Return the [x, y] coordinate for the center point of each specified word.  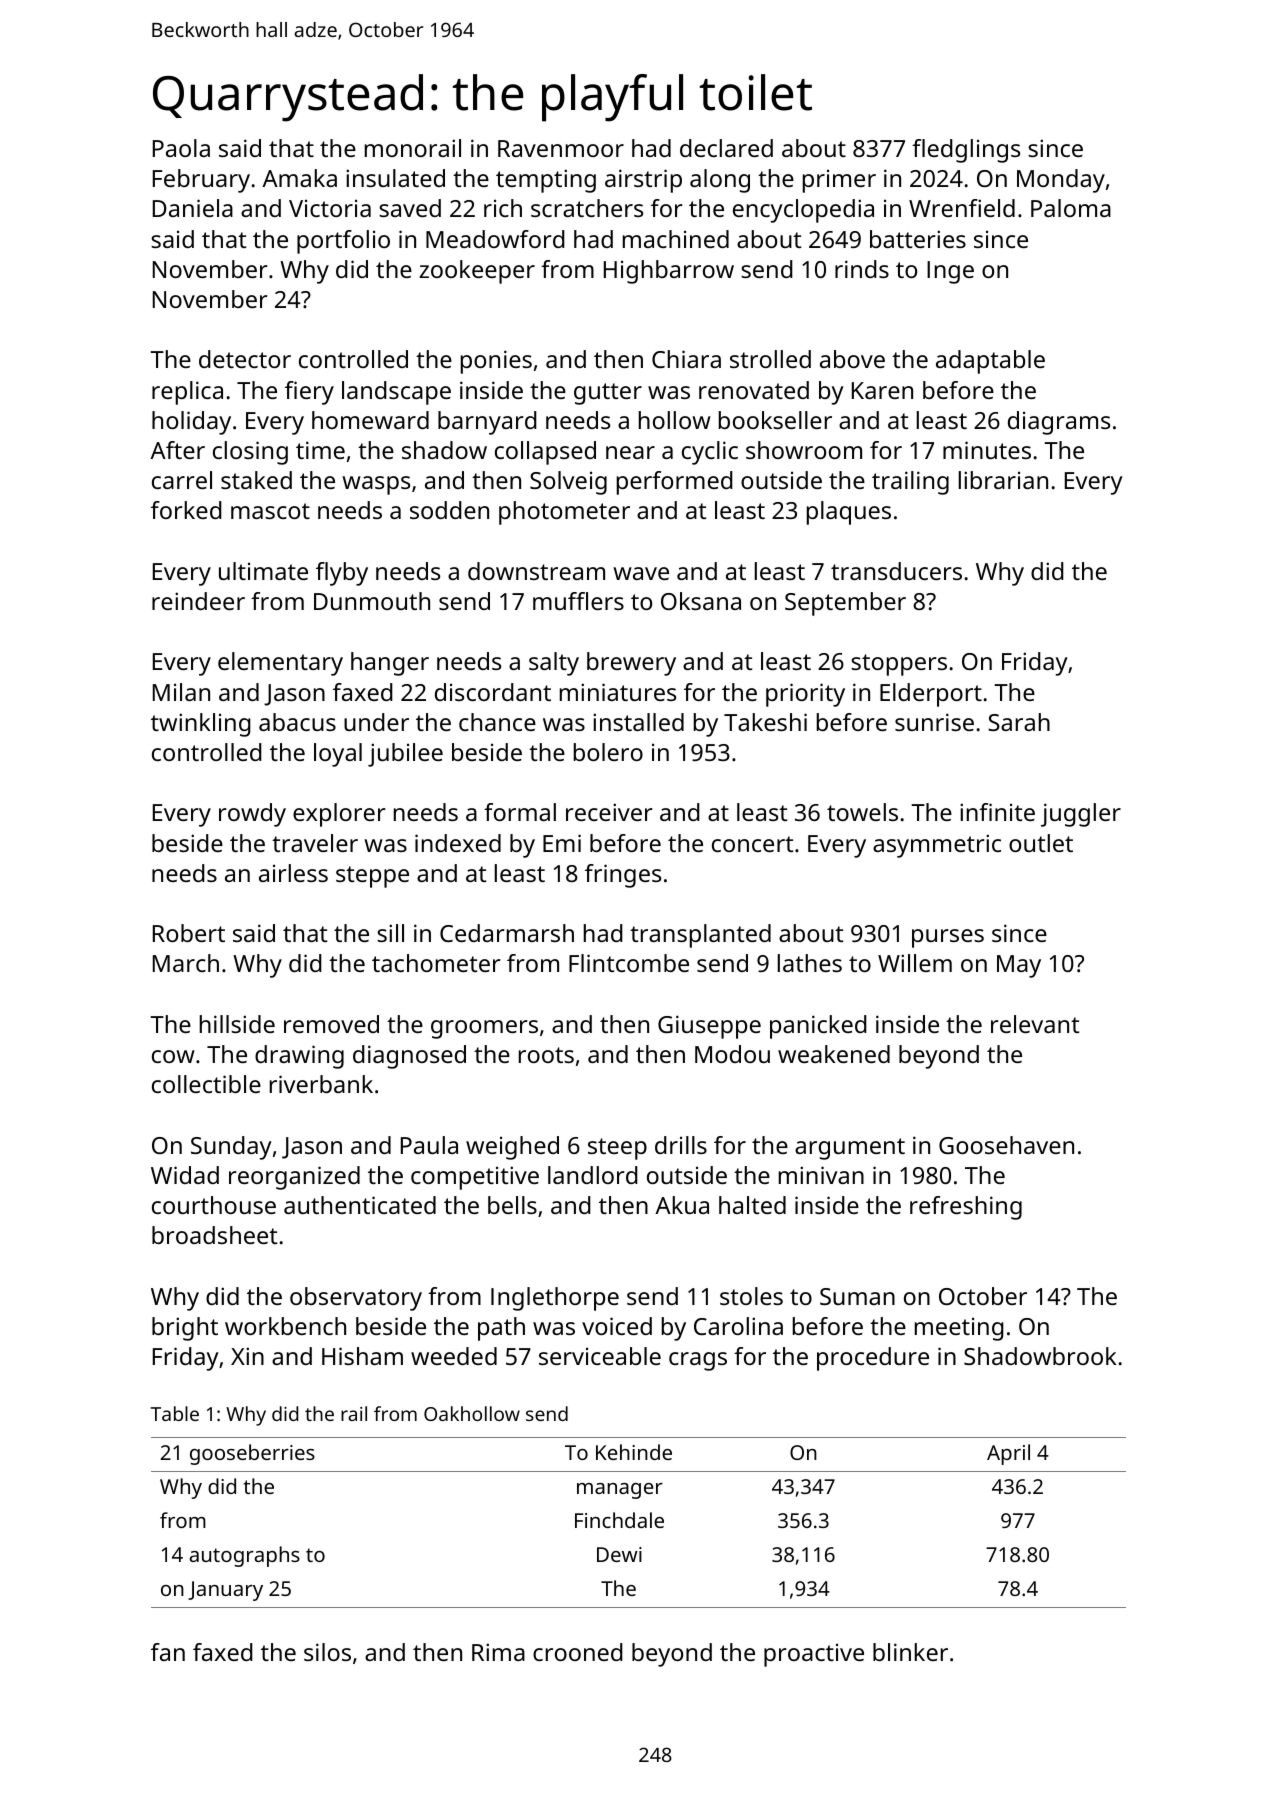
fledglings [966, 151]
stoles [751, 1296]
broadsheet [214, 1235]
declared [726, 148]
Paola [181, 148]
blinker [910, 1652]
